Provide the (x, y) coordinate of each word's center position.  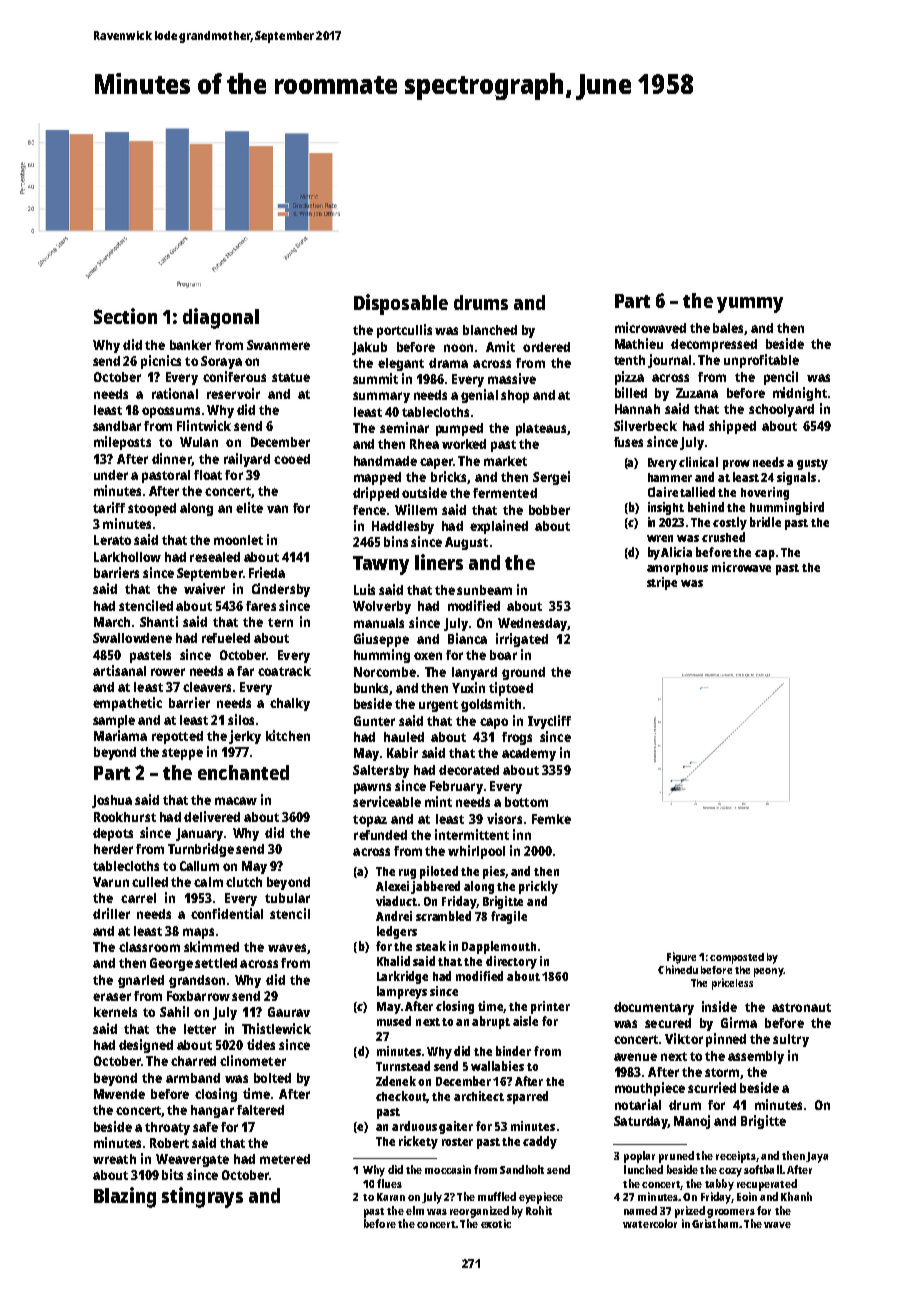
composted (737, 958)
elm (415, 1210)
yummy (750, 305)
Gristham (715, 1223)
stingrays (202, 1197)
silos (241, 719)
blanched (490, 330)
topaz (370, 821)
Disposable (401, 304)
